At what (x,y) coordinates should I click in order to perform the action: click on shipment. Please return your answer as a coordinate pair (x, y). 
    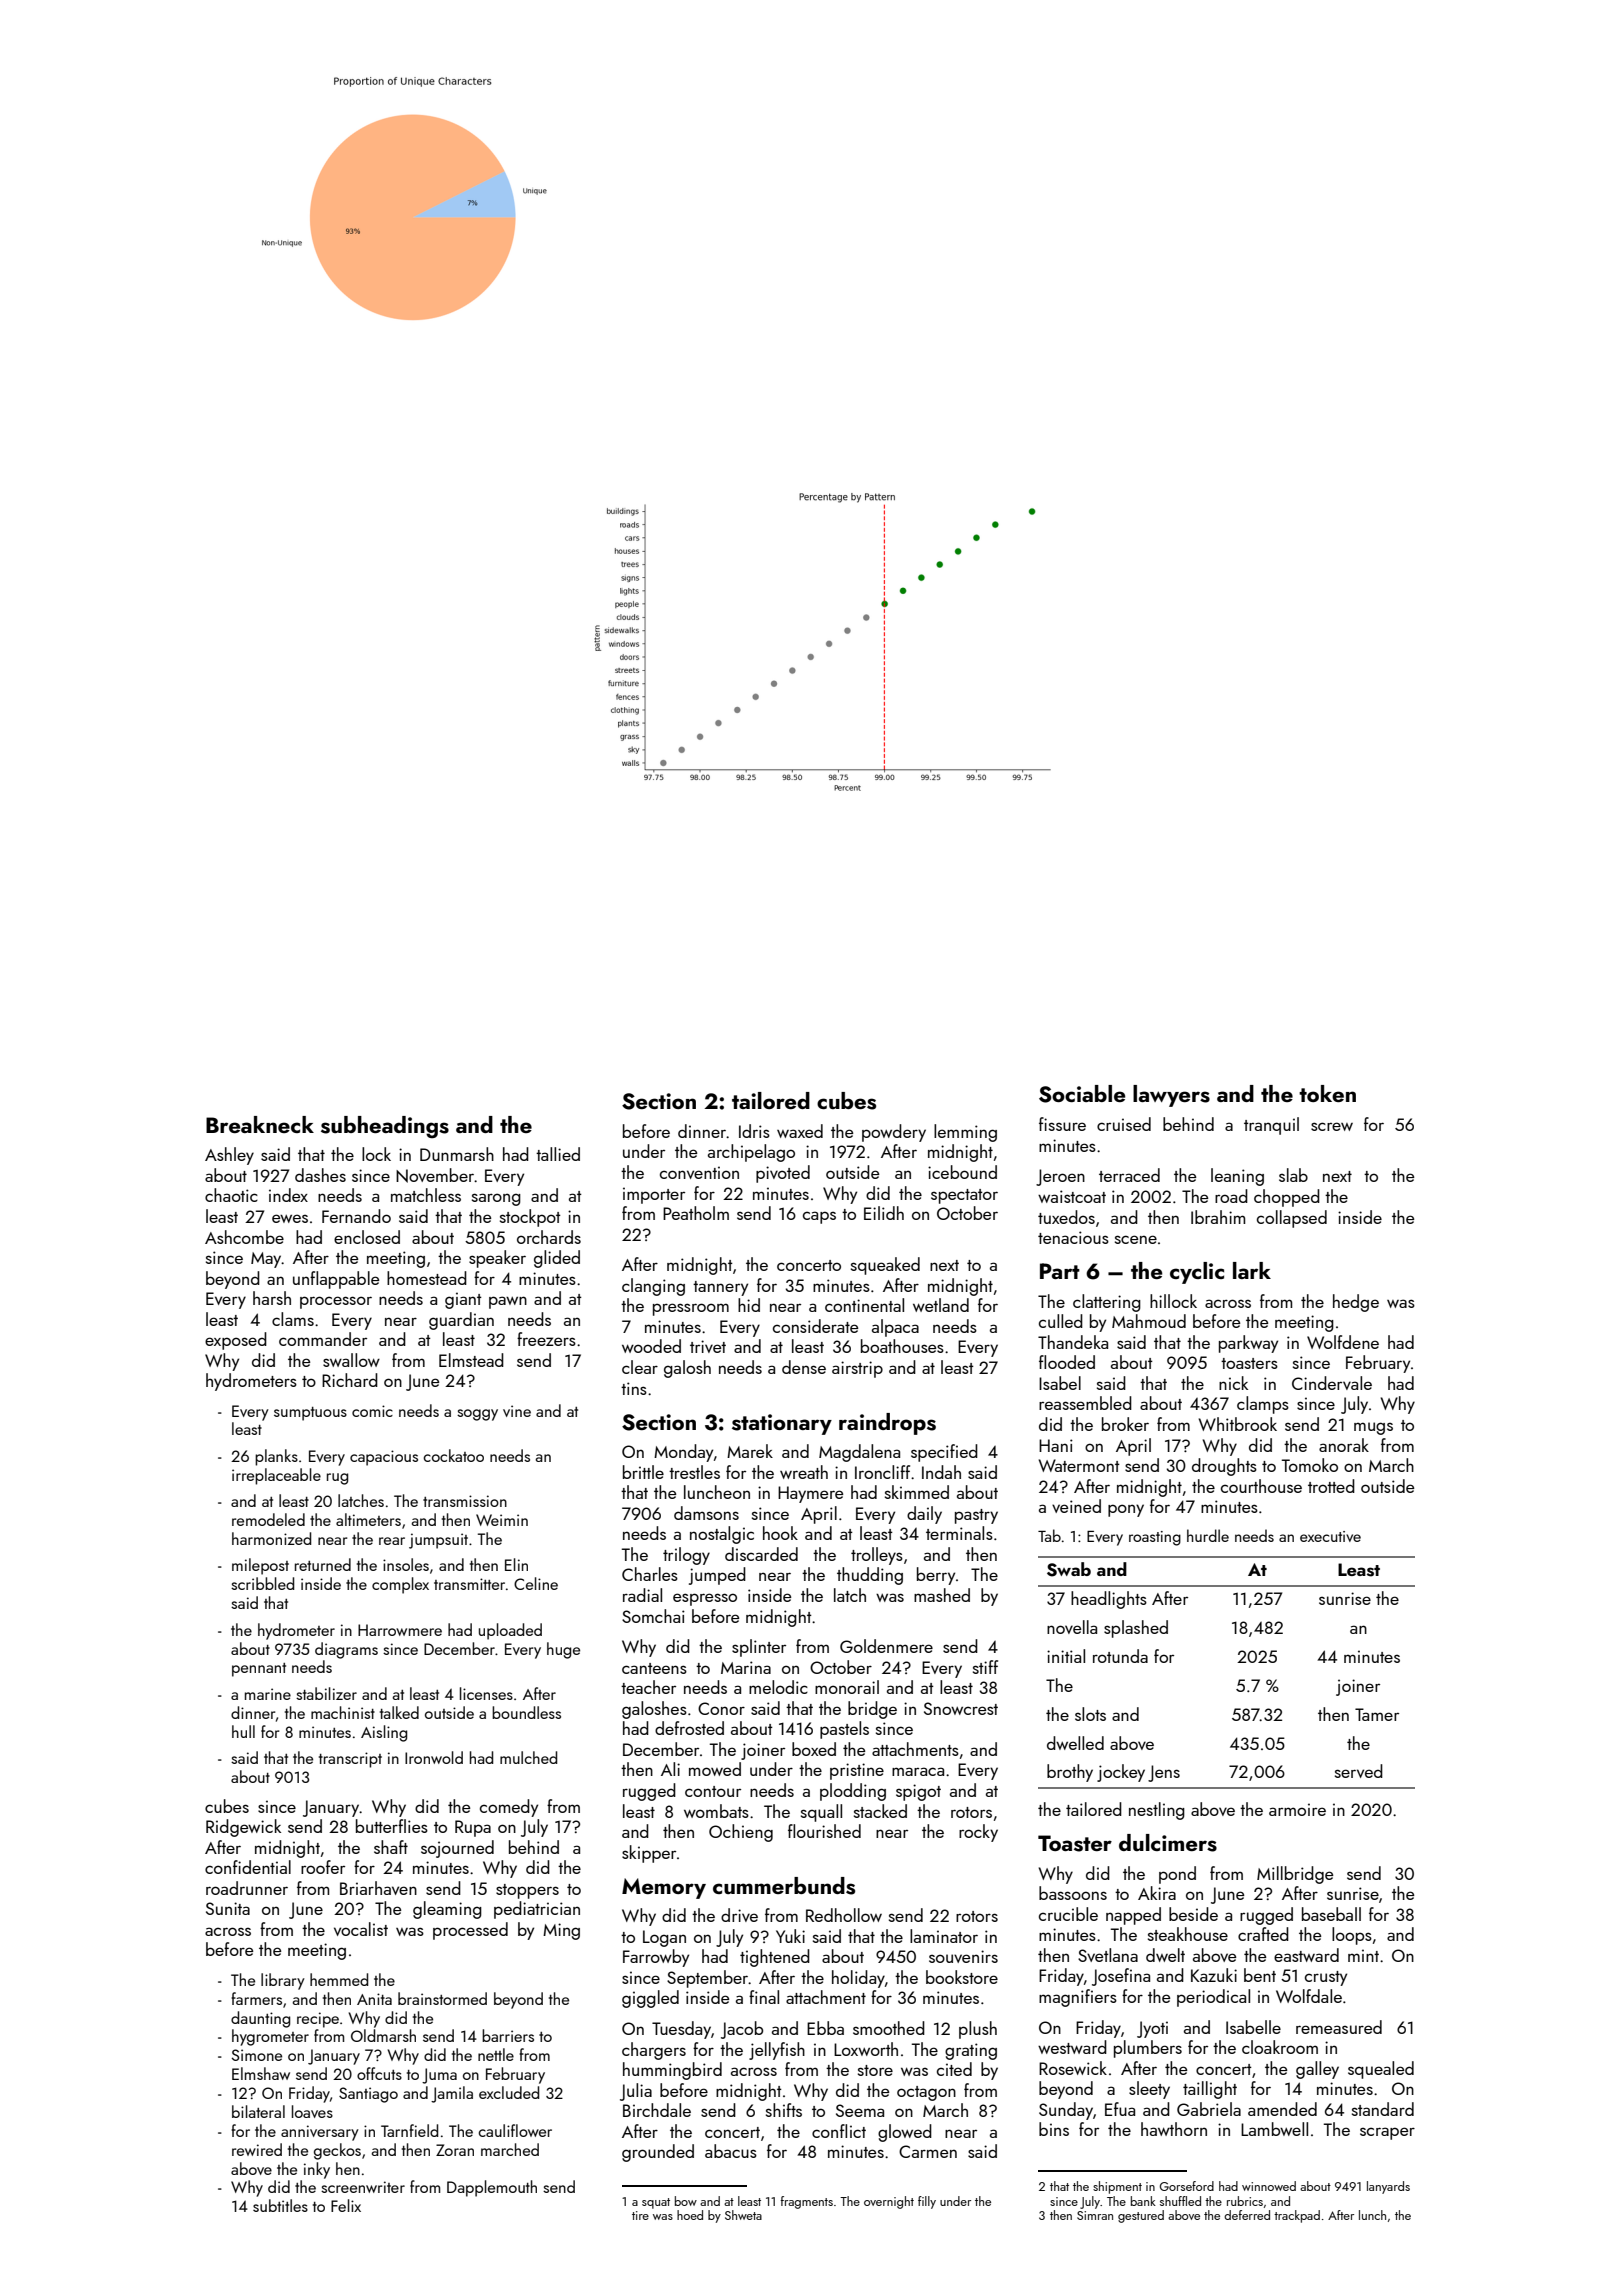
    Looking at the image, I should click on (1117, 2187).
